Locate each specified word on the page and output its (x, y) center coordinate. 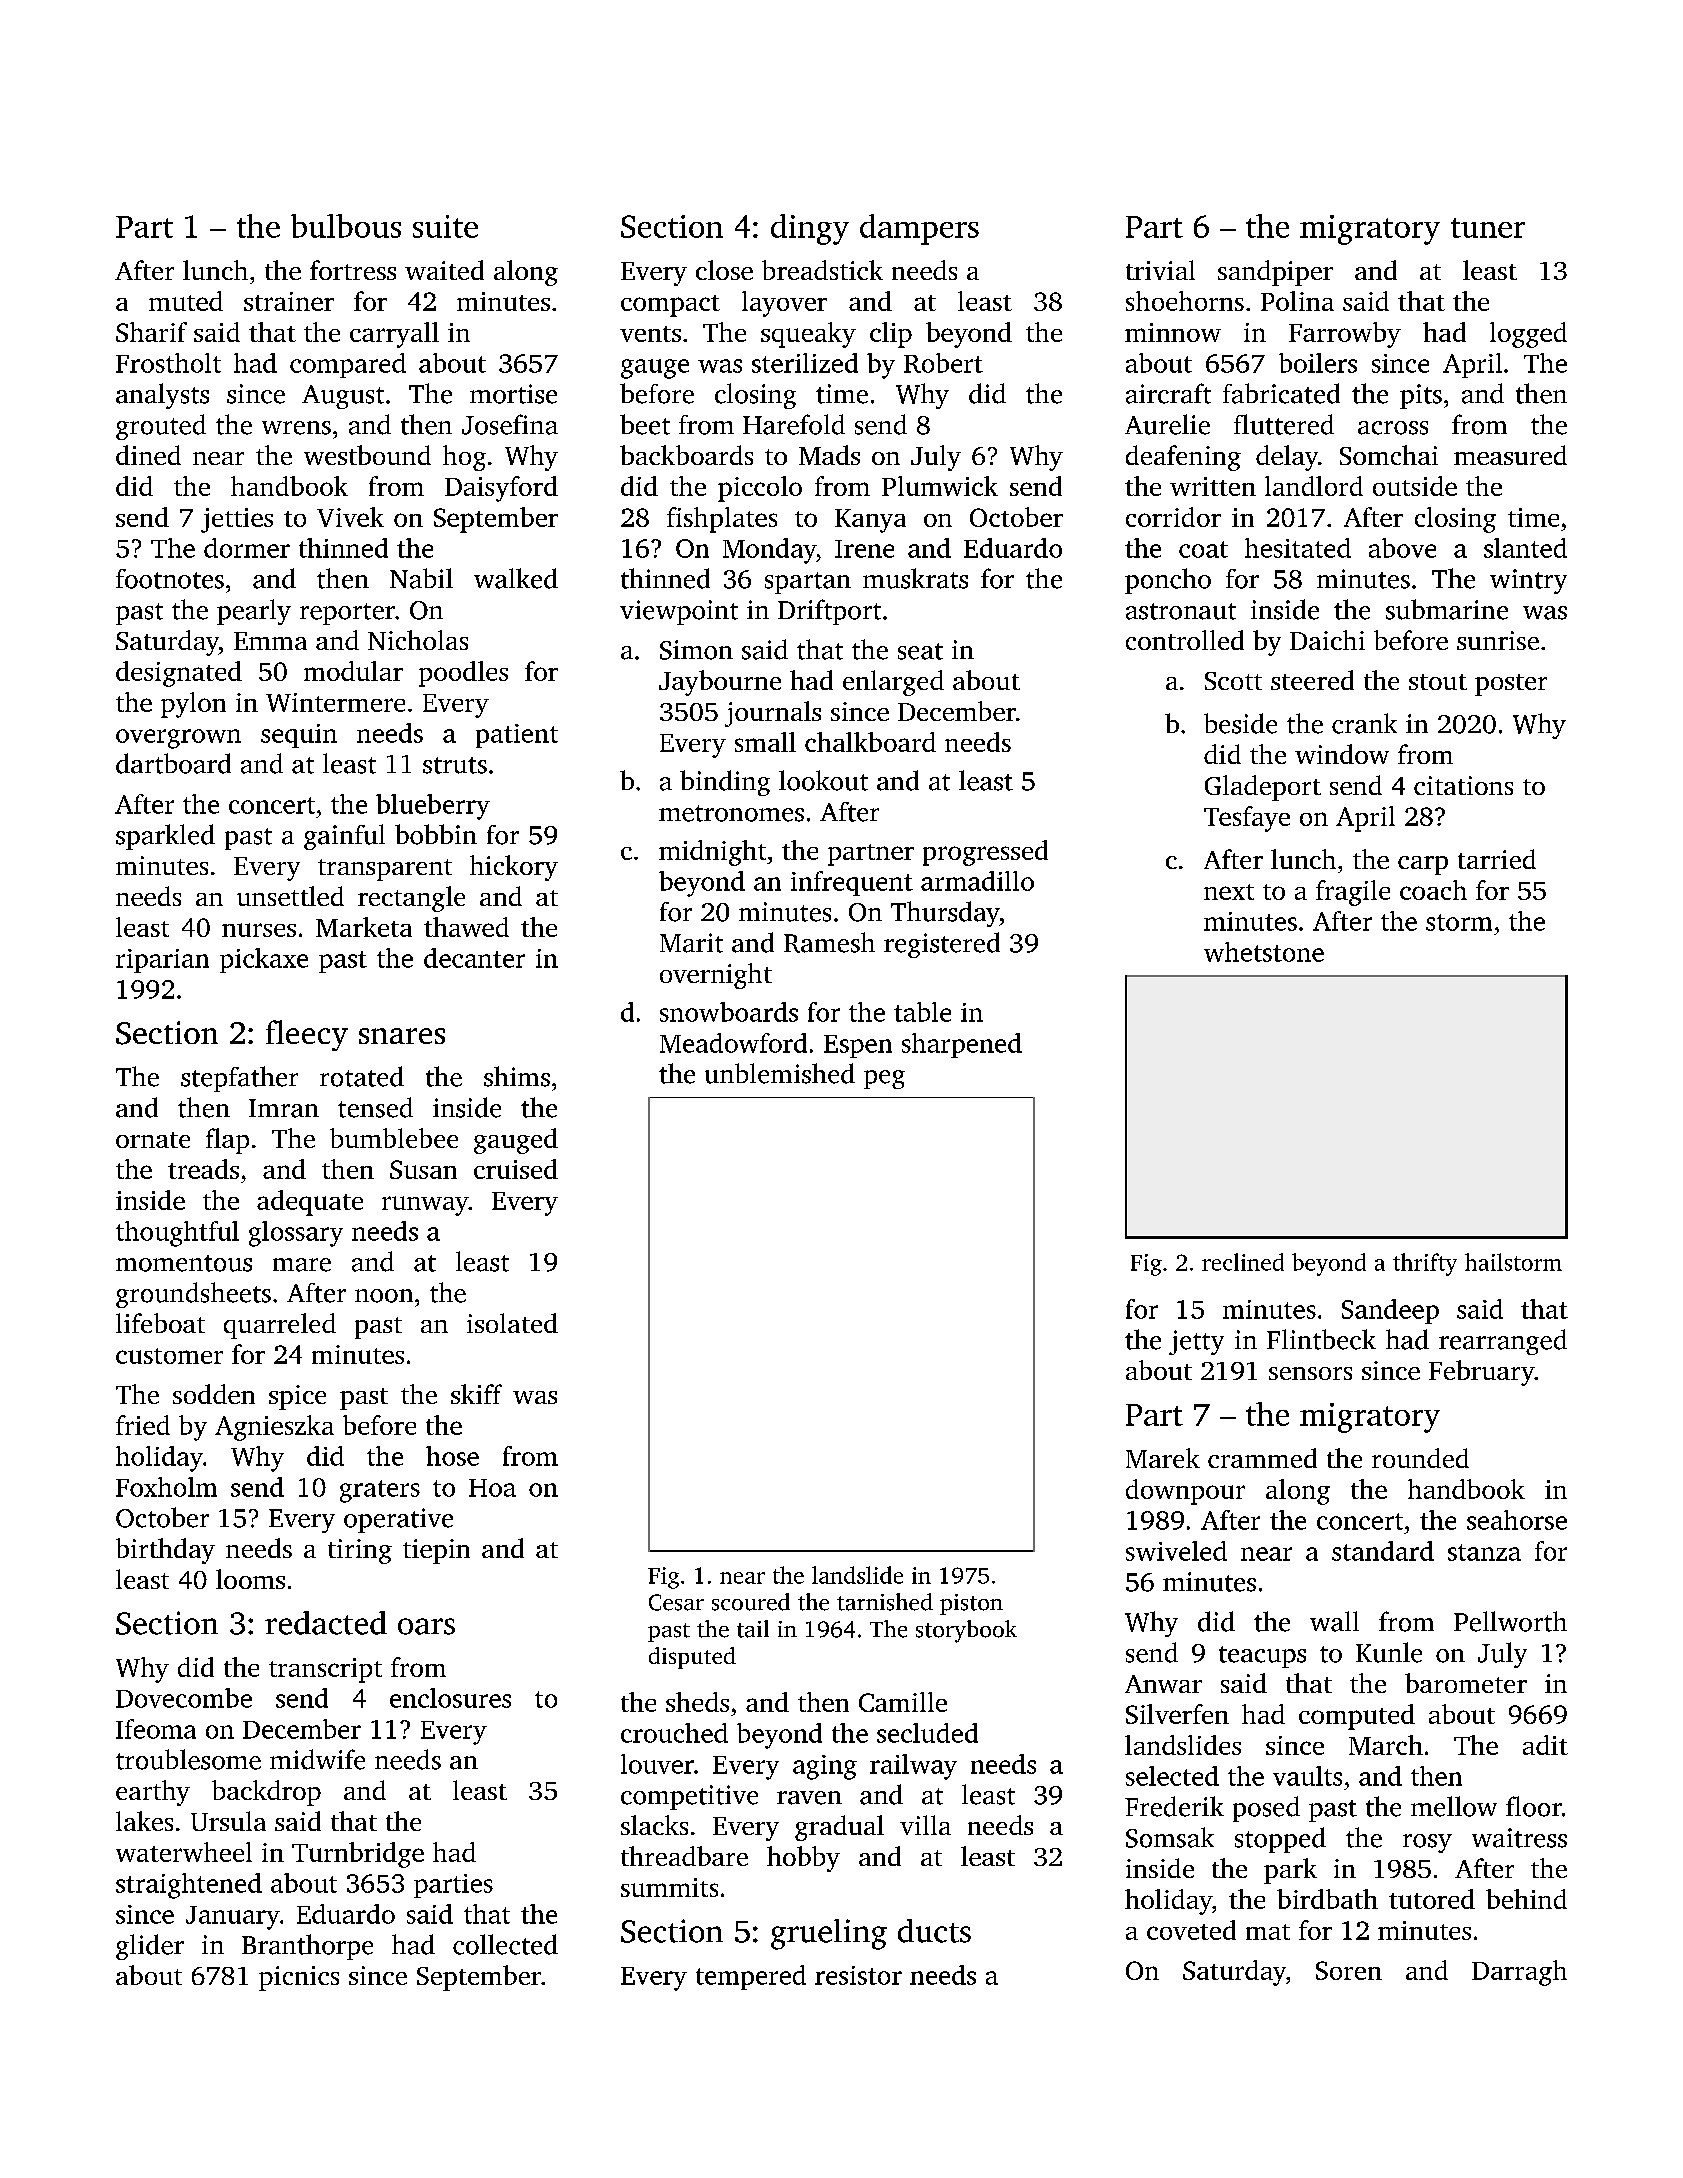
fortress (353, 270)
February (1481, 1373)
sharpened (962, 1045)
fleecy (307, 1035)
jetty (1196, 1342)
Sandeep (1390, 1311)
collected (505, 1944)
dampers (919, 229)
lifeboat (160, 1323)
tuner (1488, 228)
